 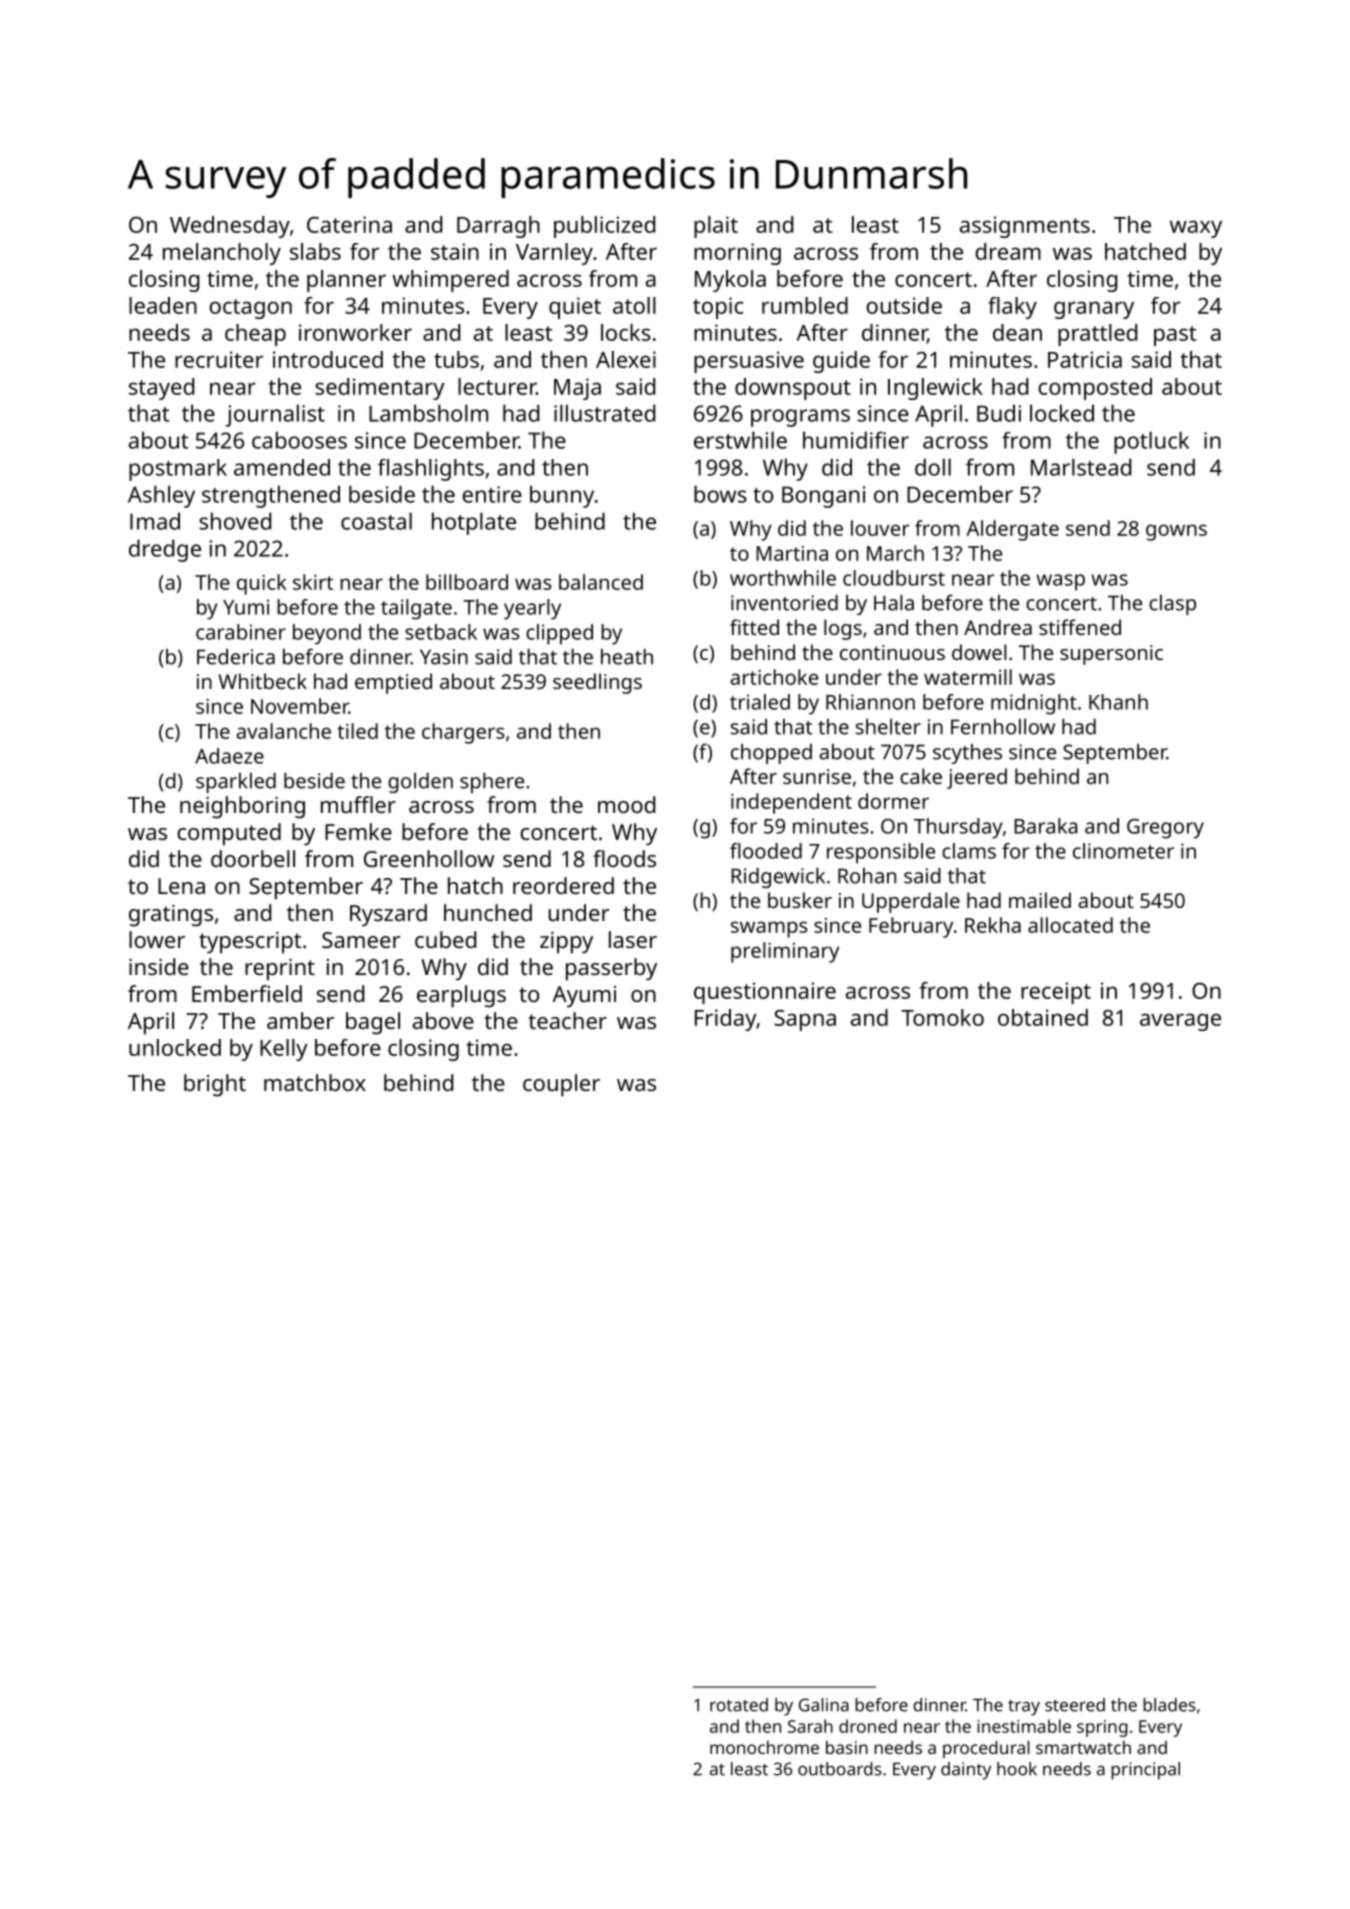 What do you see at coordinates (1145, 1771) in the image?
I see `principal` at bounding box center [1145, 1771].
